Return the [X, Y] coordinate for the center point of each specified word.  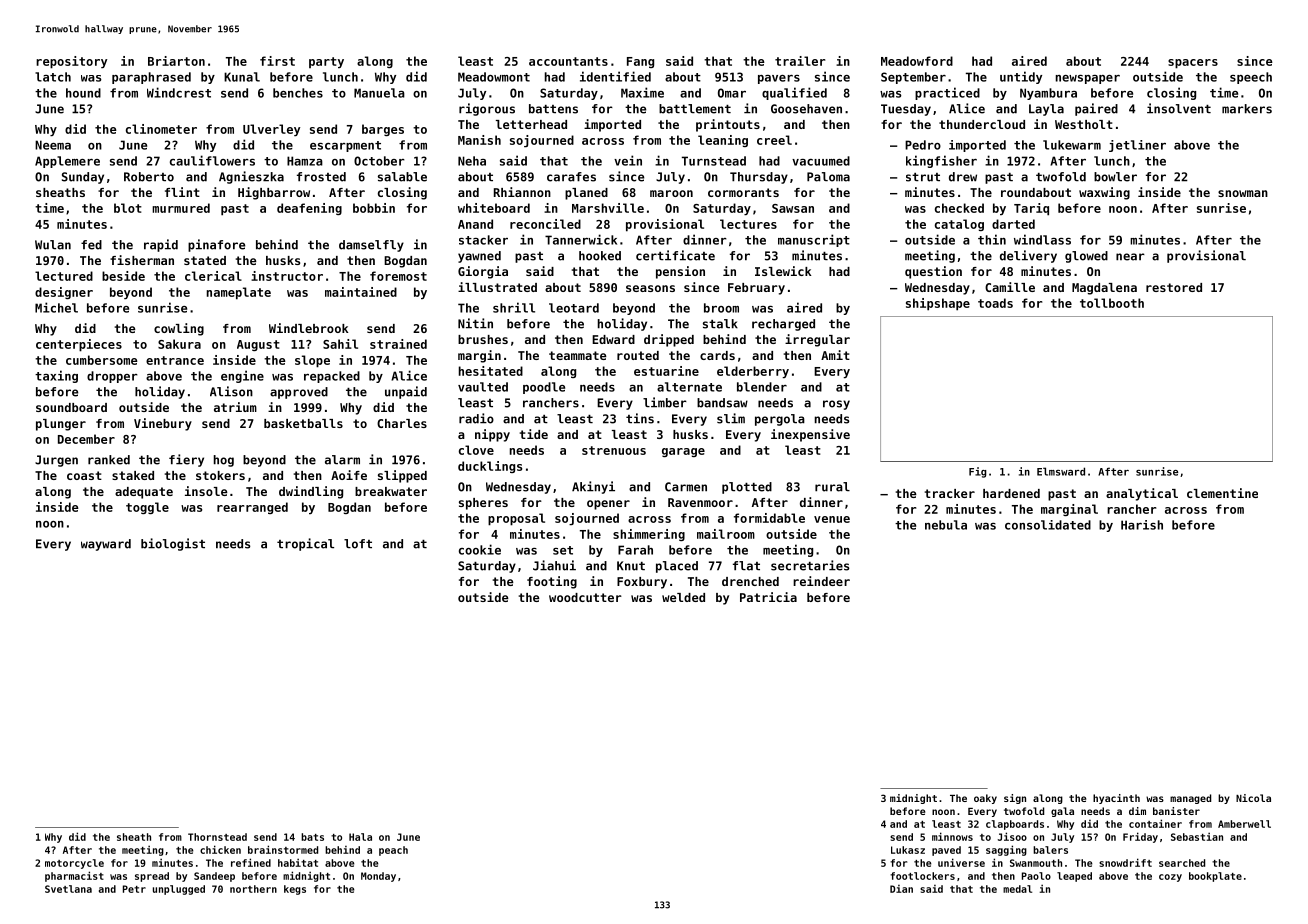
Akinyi [593, 487]
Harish [1142, 525]
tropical [305, 544]
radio [476, 418]
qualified [794, 93]
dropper [112, 377]
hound [83, 93]
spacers [1193, 64]
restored [1174, 287]
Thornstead [217, 837]
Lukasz [908, 850]
